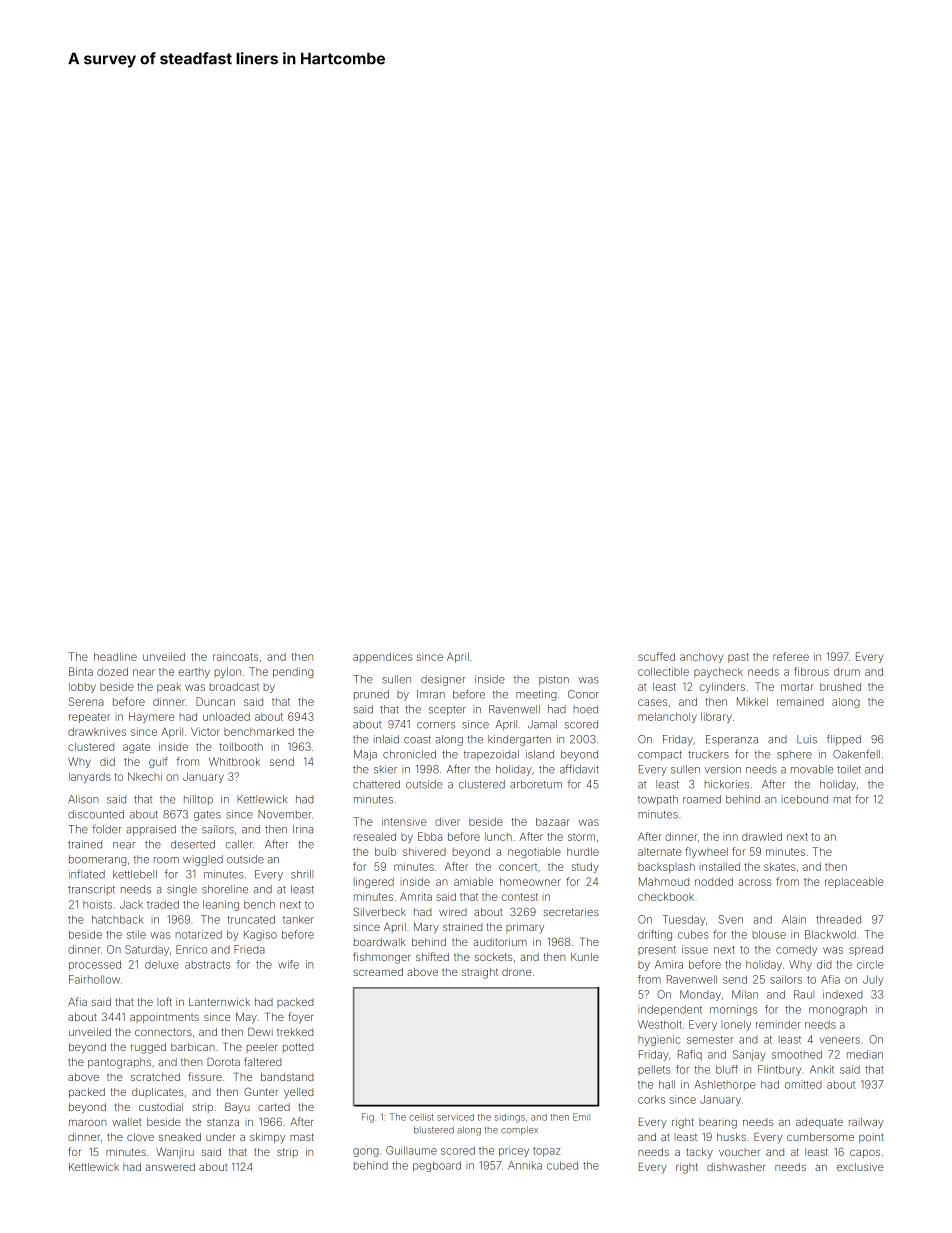 The image size is (952, 1233). Describe the element at coordinates (500, 942) in the document. I see `auditorium` at that location.
